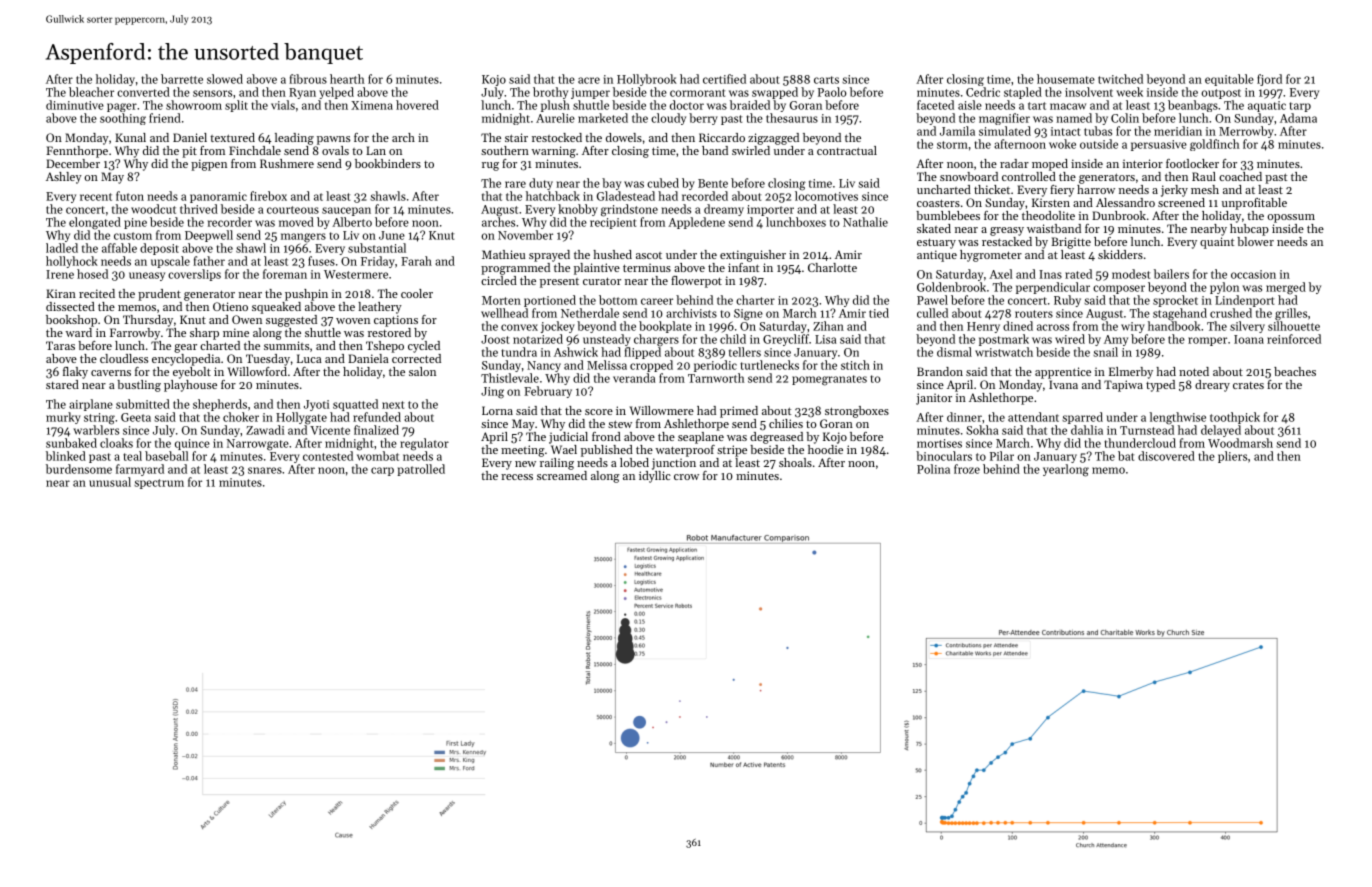 The width and height of the document is (1372, 887). What do you see at coordinates (967, 469) in the document?
I see `froze` at bounding box center [967, 469].
